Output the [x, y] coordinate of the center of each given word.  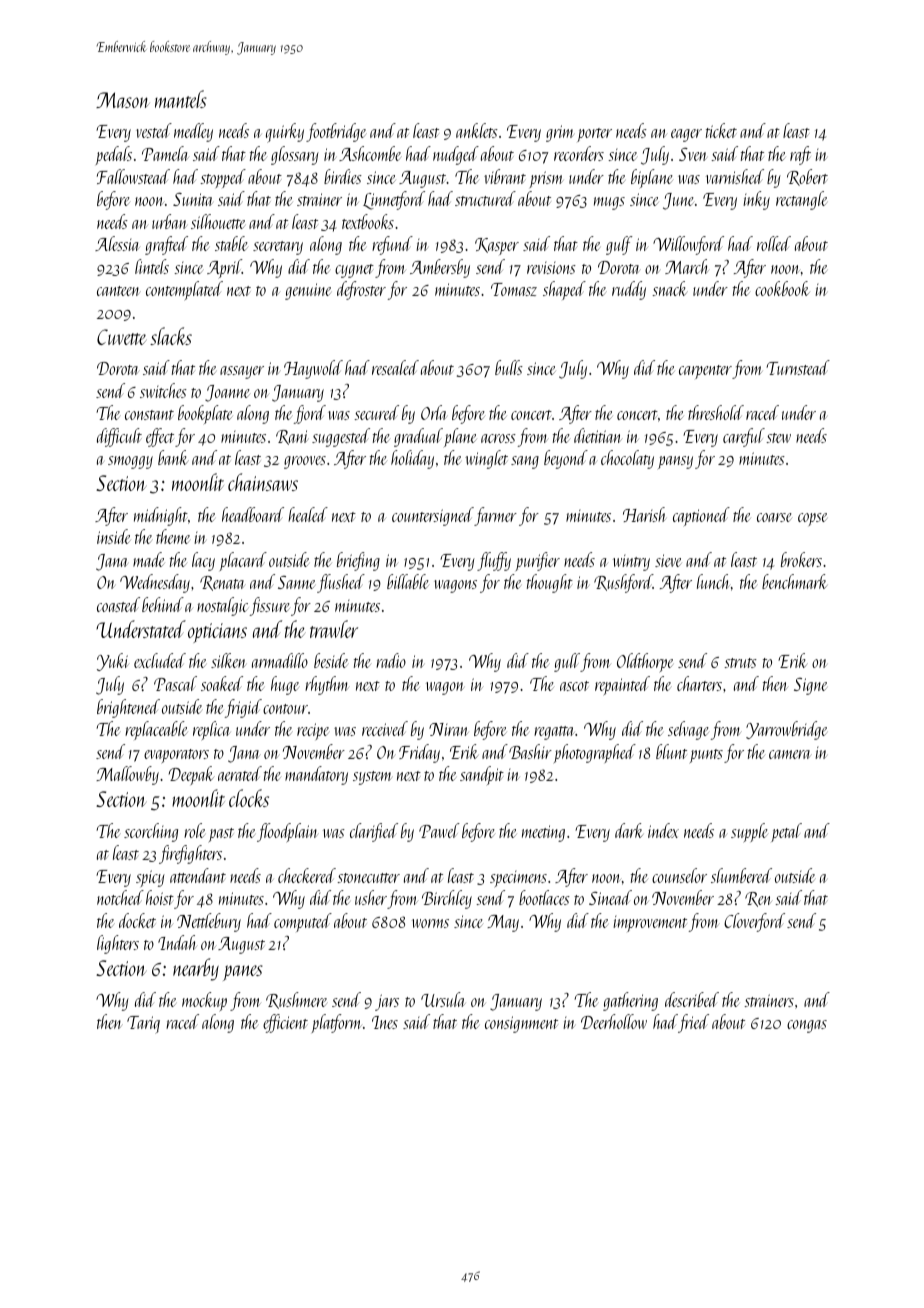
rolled [774, 243]
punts [706, 756]
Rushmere [297, 1000]
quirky [285, 133]
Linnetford [394, 200]
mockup [204, 1001]
